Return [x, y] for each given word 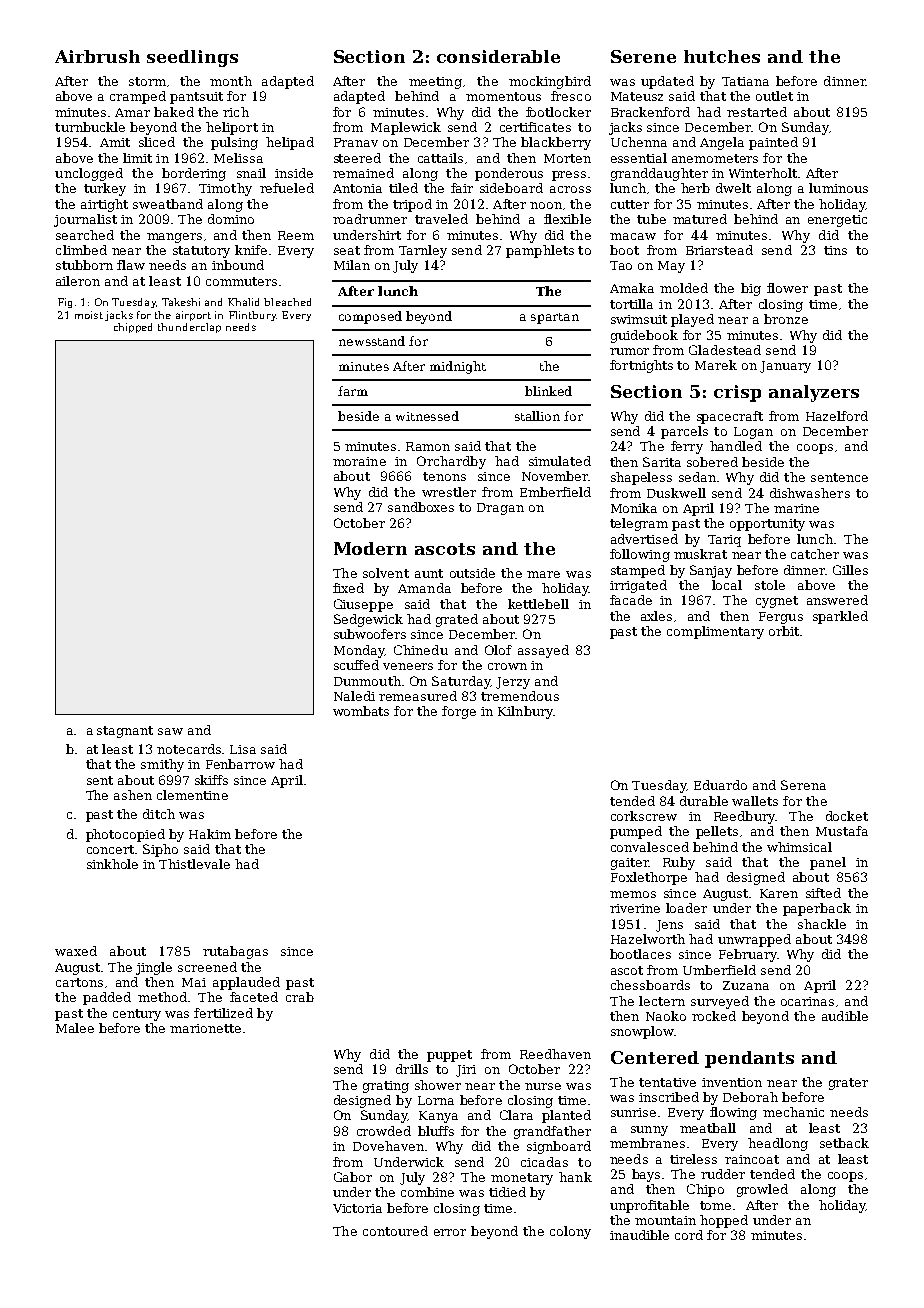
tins [835, 250]
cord [689, 1235]
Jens [669, 926]
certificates [535, 127]
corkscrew [644, 816]
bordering [194, 174]
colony [570, 1232]
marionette [205, 1028]
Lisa [243, 749]
